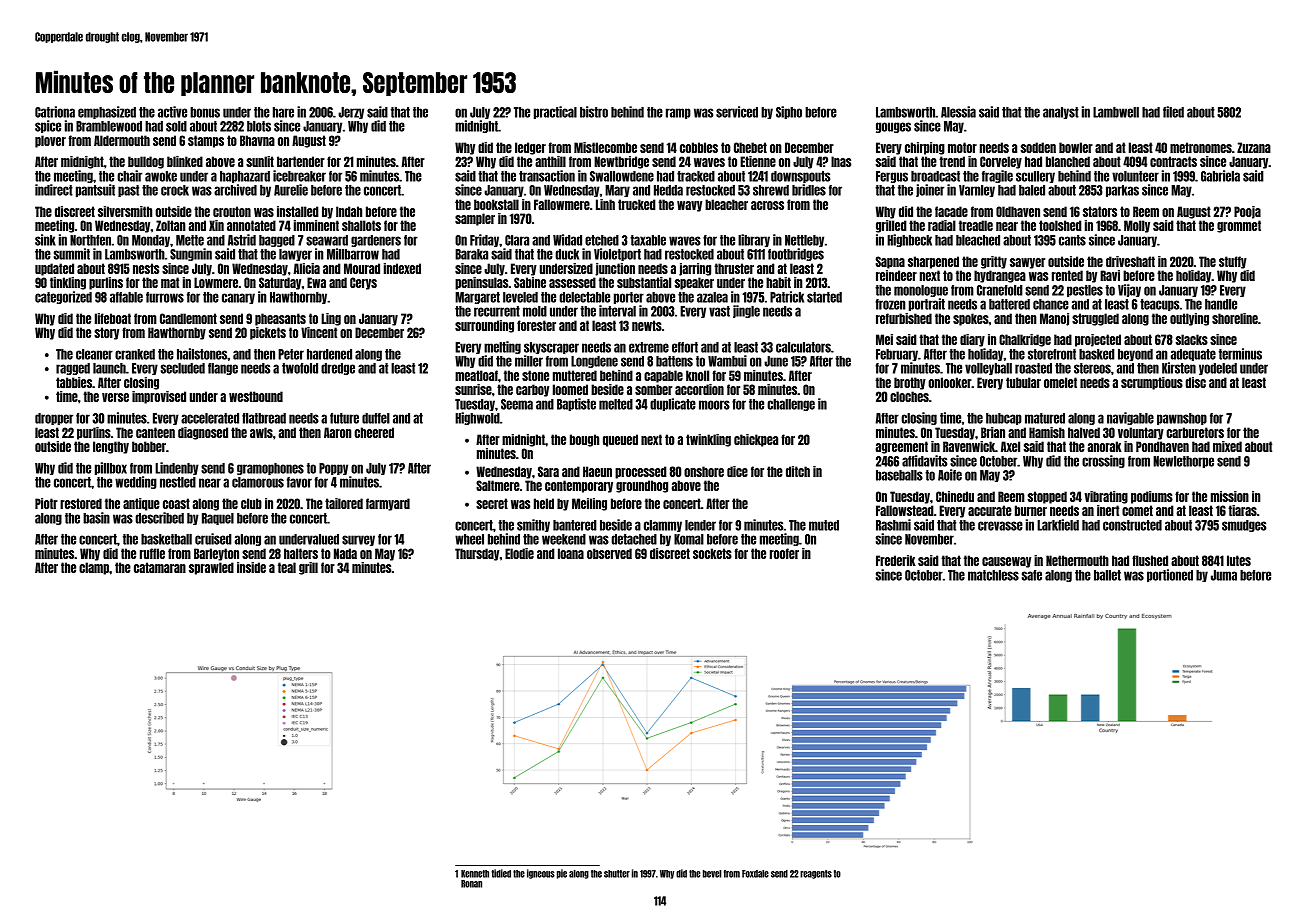 Image resolution: width=1308 pixels, height=924 pixels. Describe the element at coordinates (750, 147) in the document. I see `Chebet` at that location.
